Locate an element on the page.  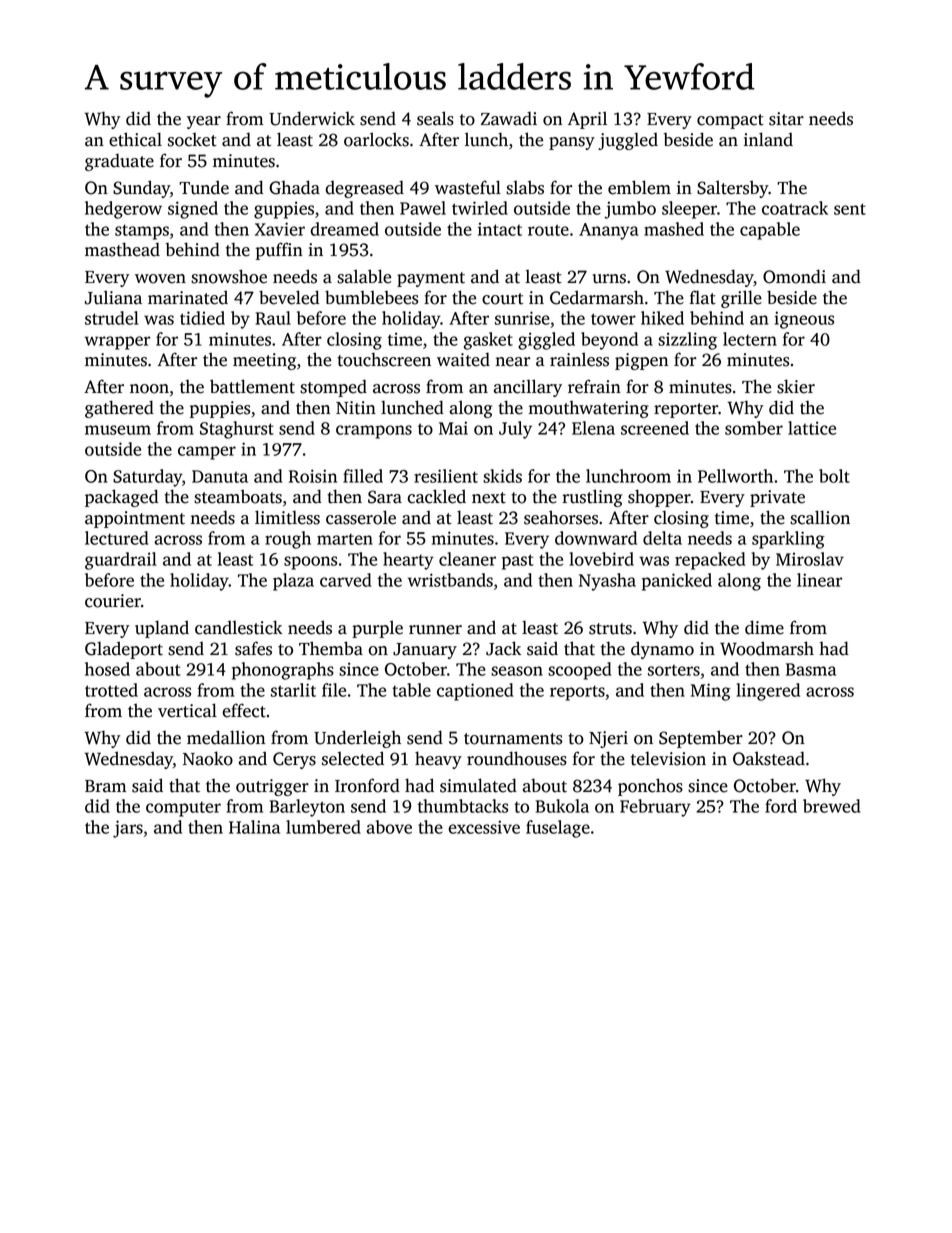
masthead is located at coordinates (122, 249).
